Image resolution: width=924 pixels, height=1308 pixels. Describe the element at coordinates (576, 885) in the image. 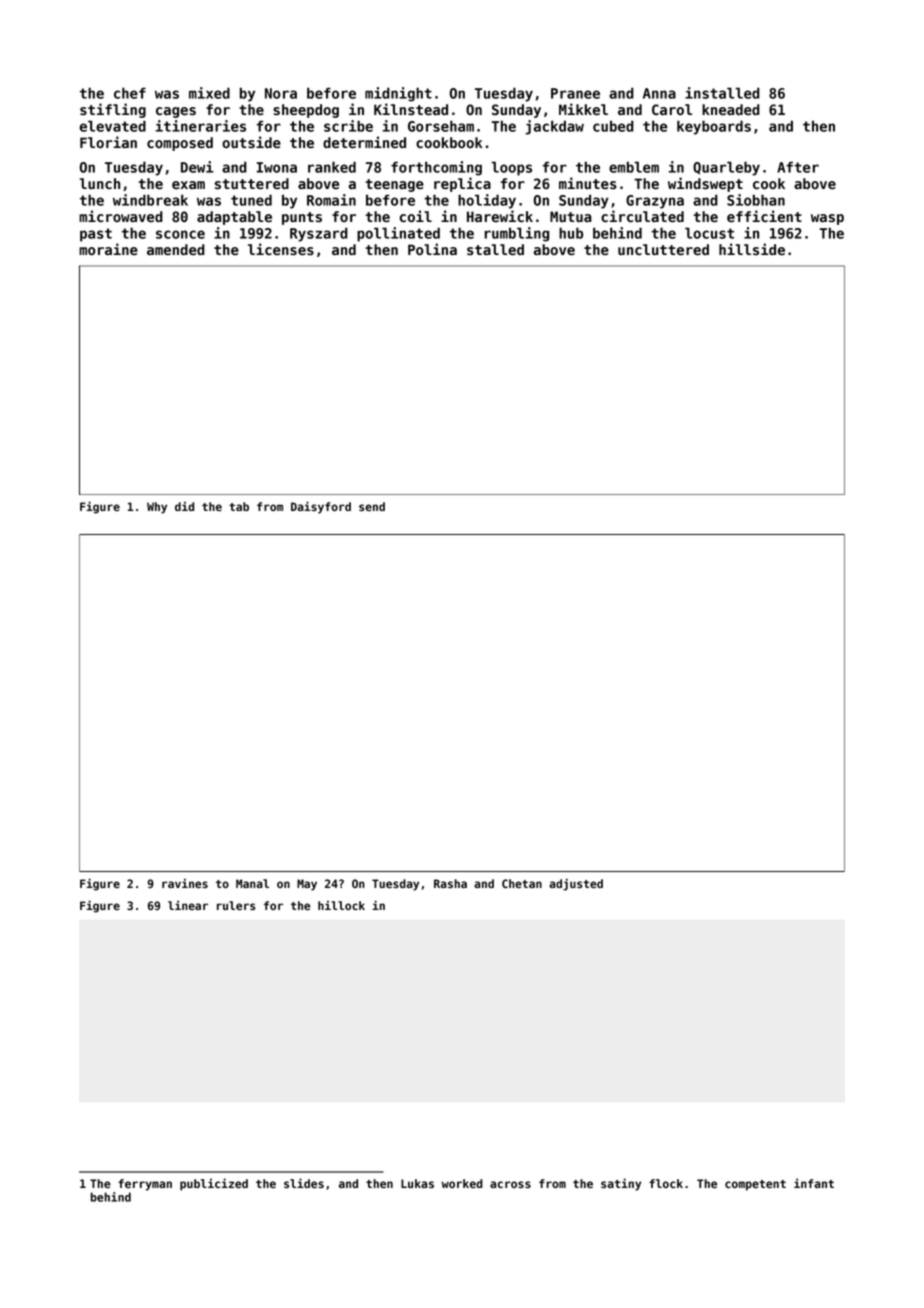

I see `adjusted` at that location.
